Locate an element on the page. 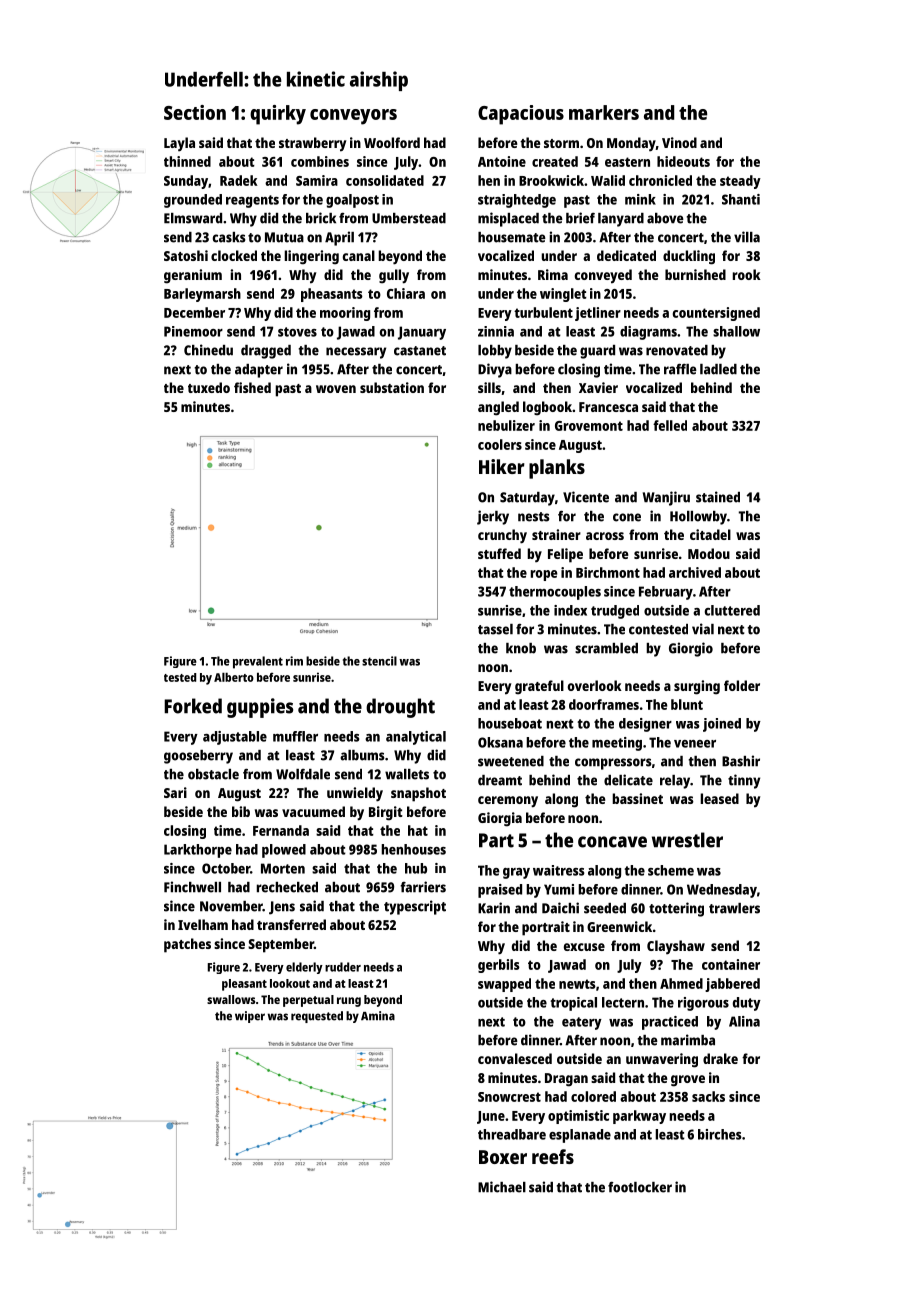 The image size is (924, 1311). wiper is located at coordinates (250, 1017).
